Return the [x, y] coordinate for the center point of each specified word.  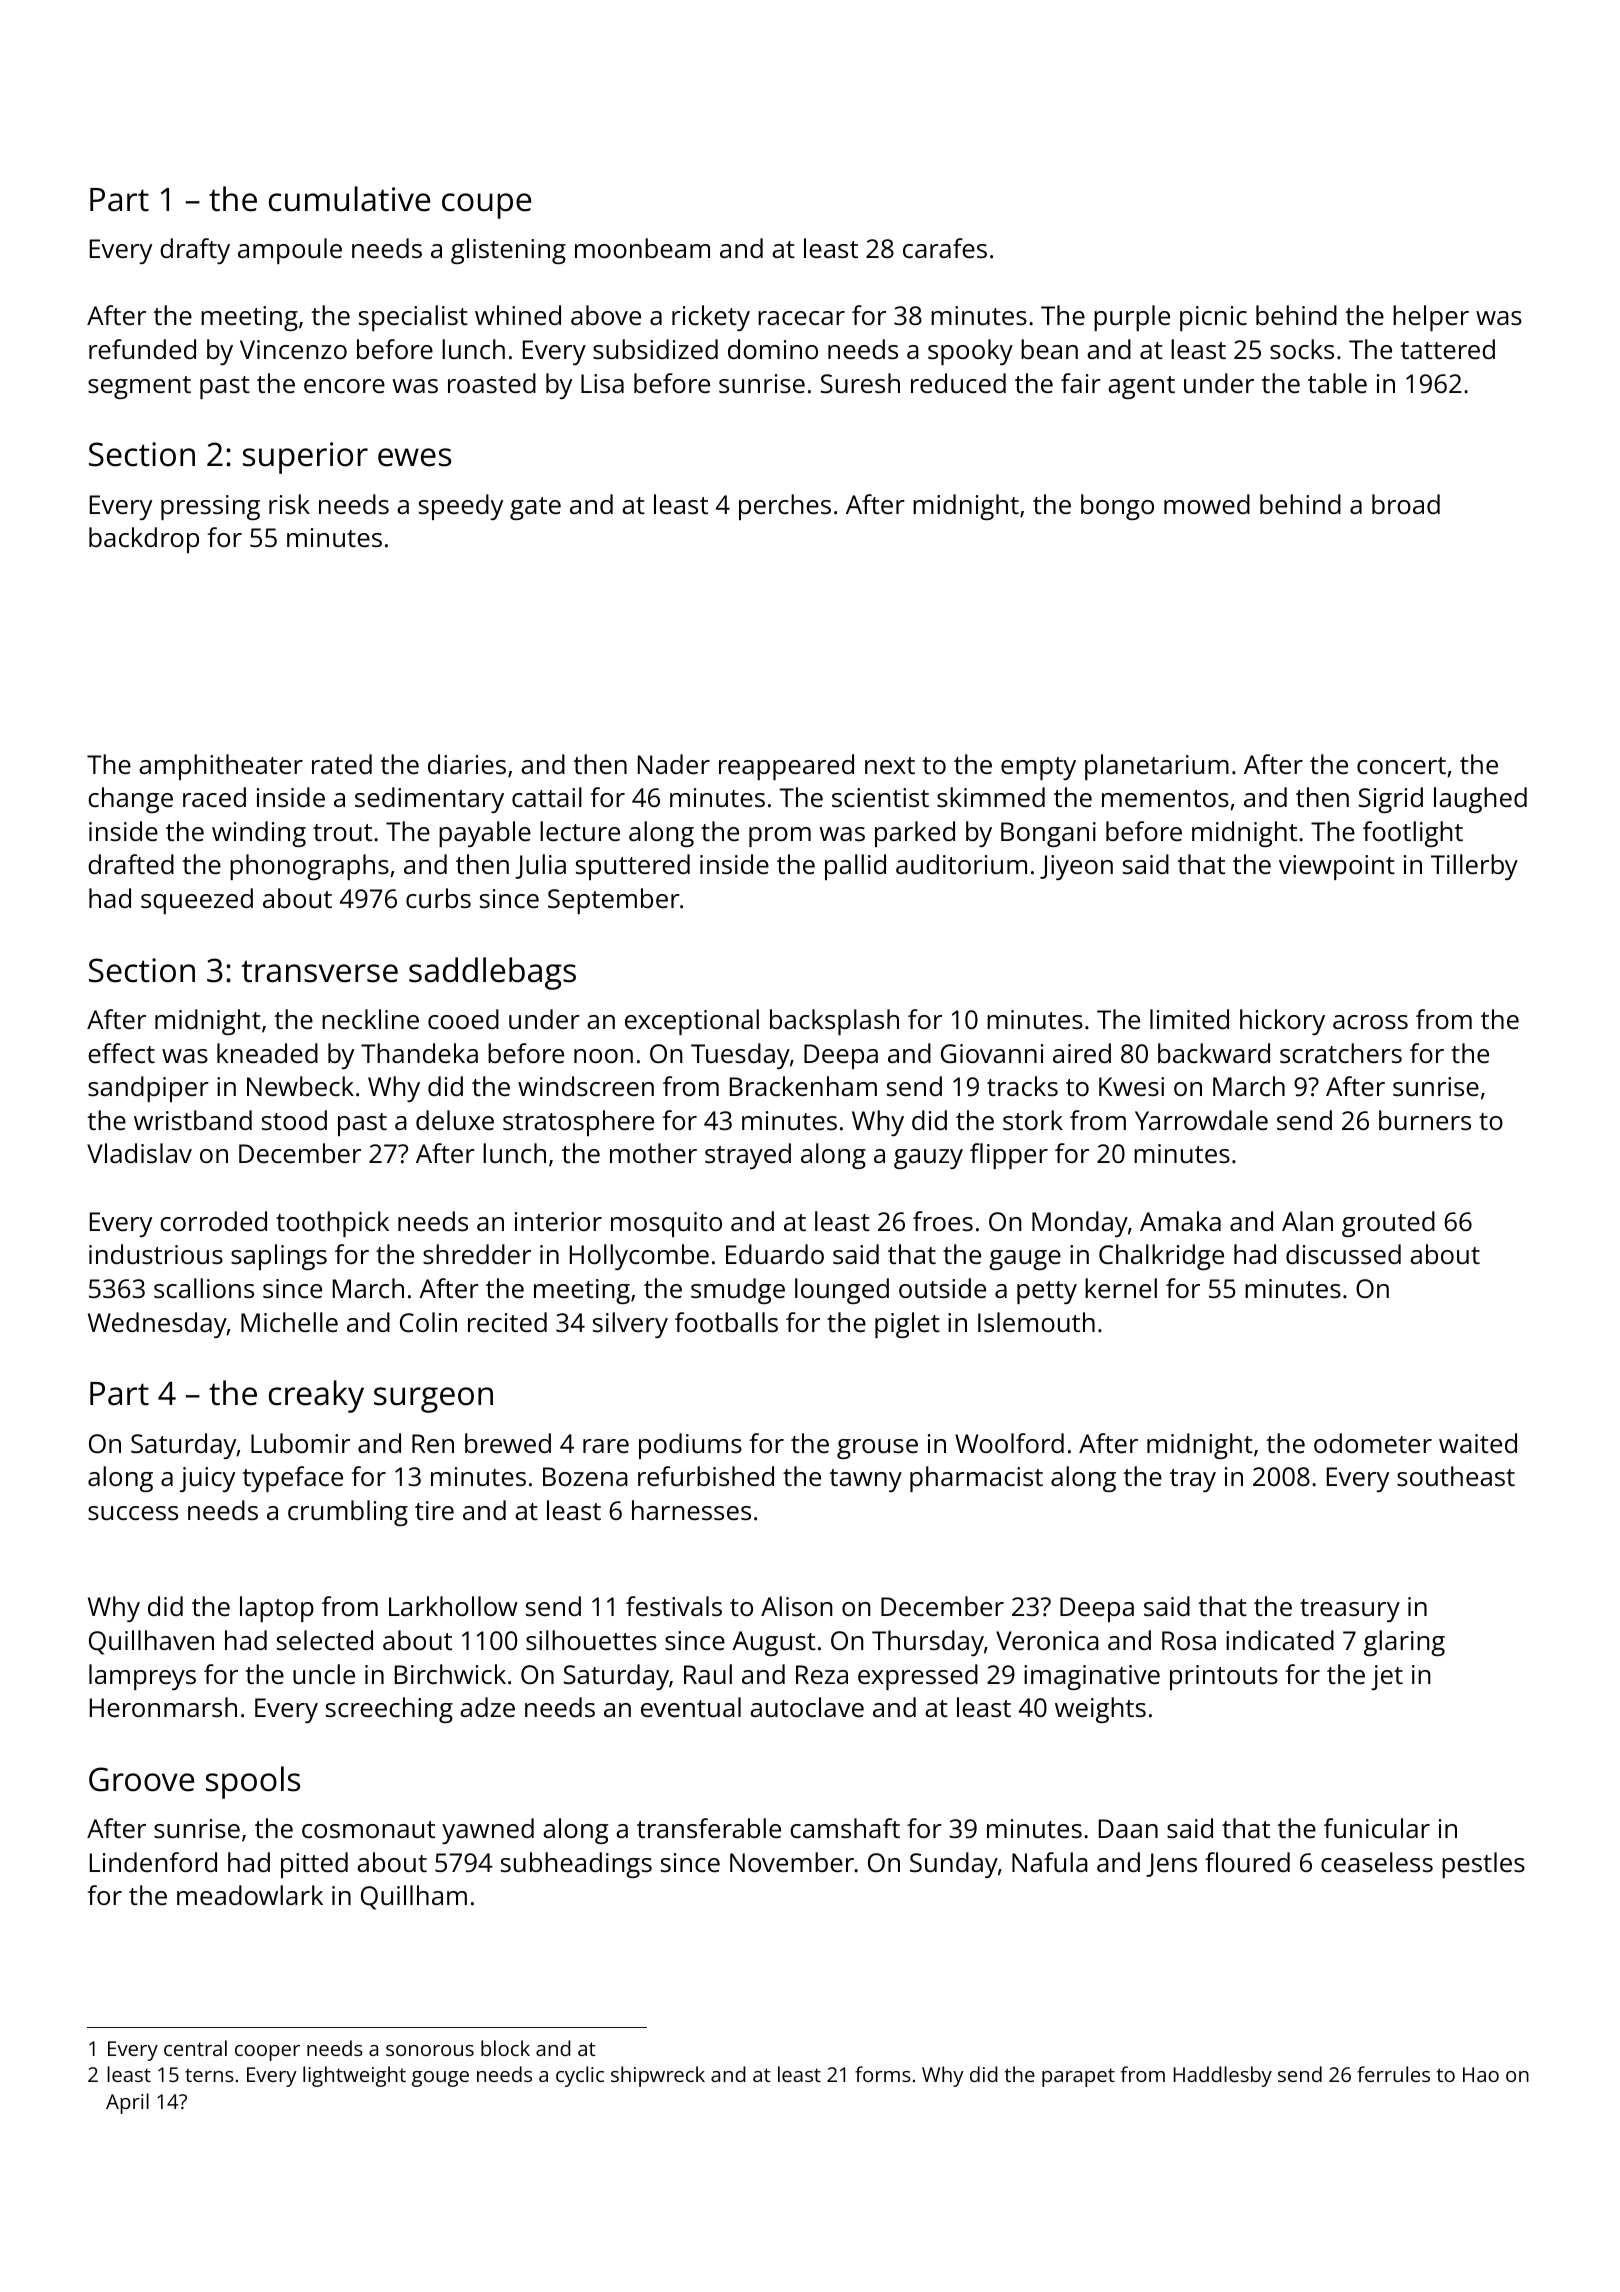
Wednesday [157, 1325]
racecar [801, 318]
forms [883, 2074]
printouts [1224, 1677]
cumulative [349, 199]
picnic [1213, 318]
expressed [918, 1677]
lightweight [354, 2076]
